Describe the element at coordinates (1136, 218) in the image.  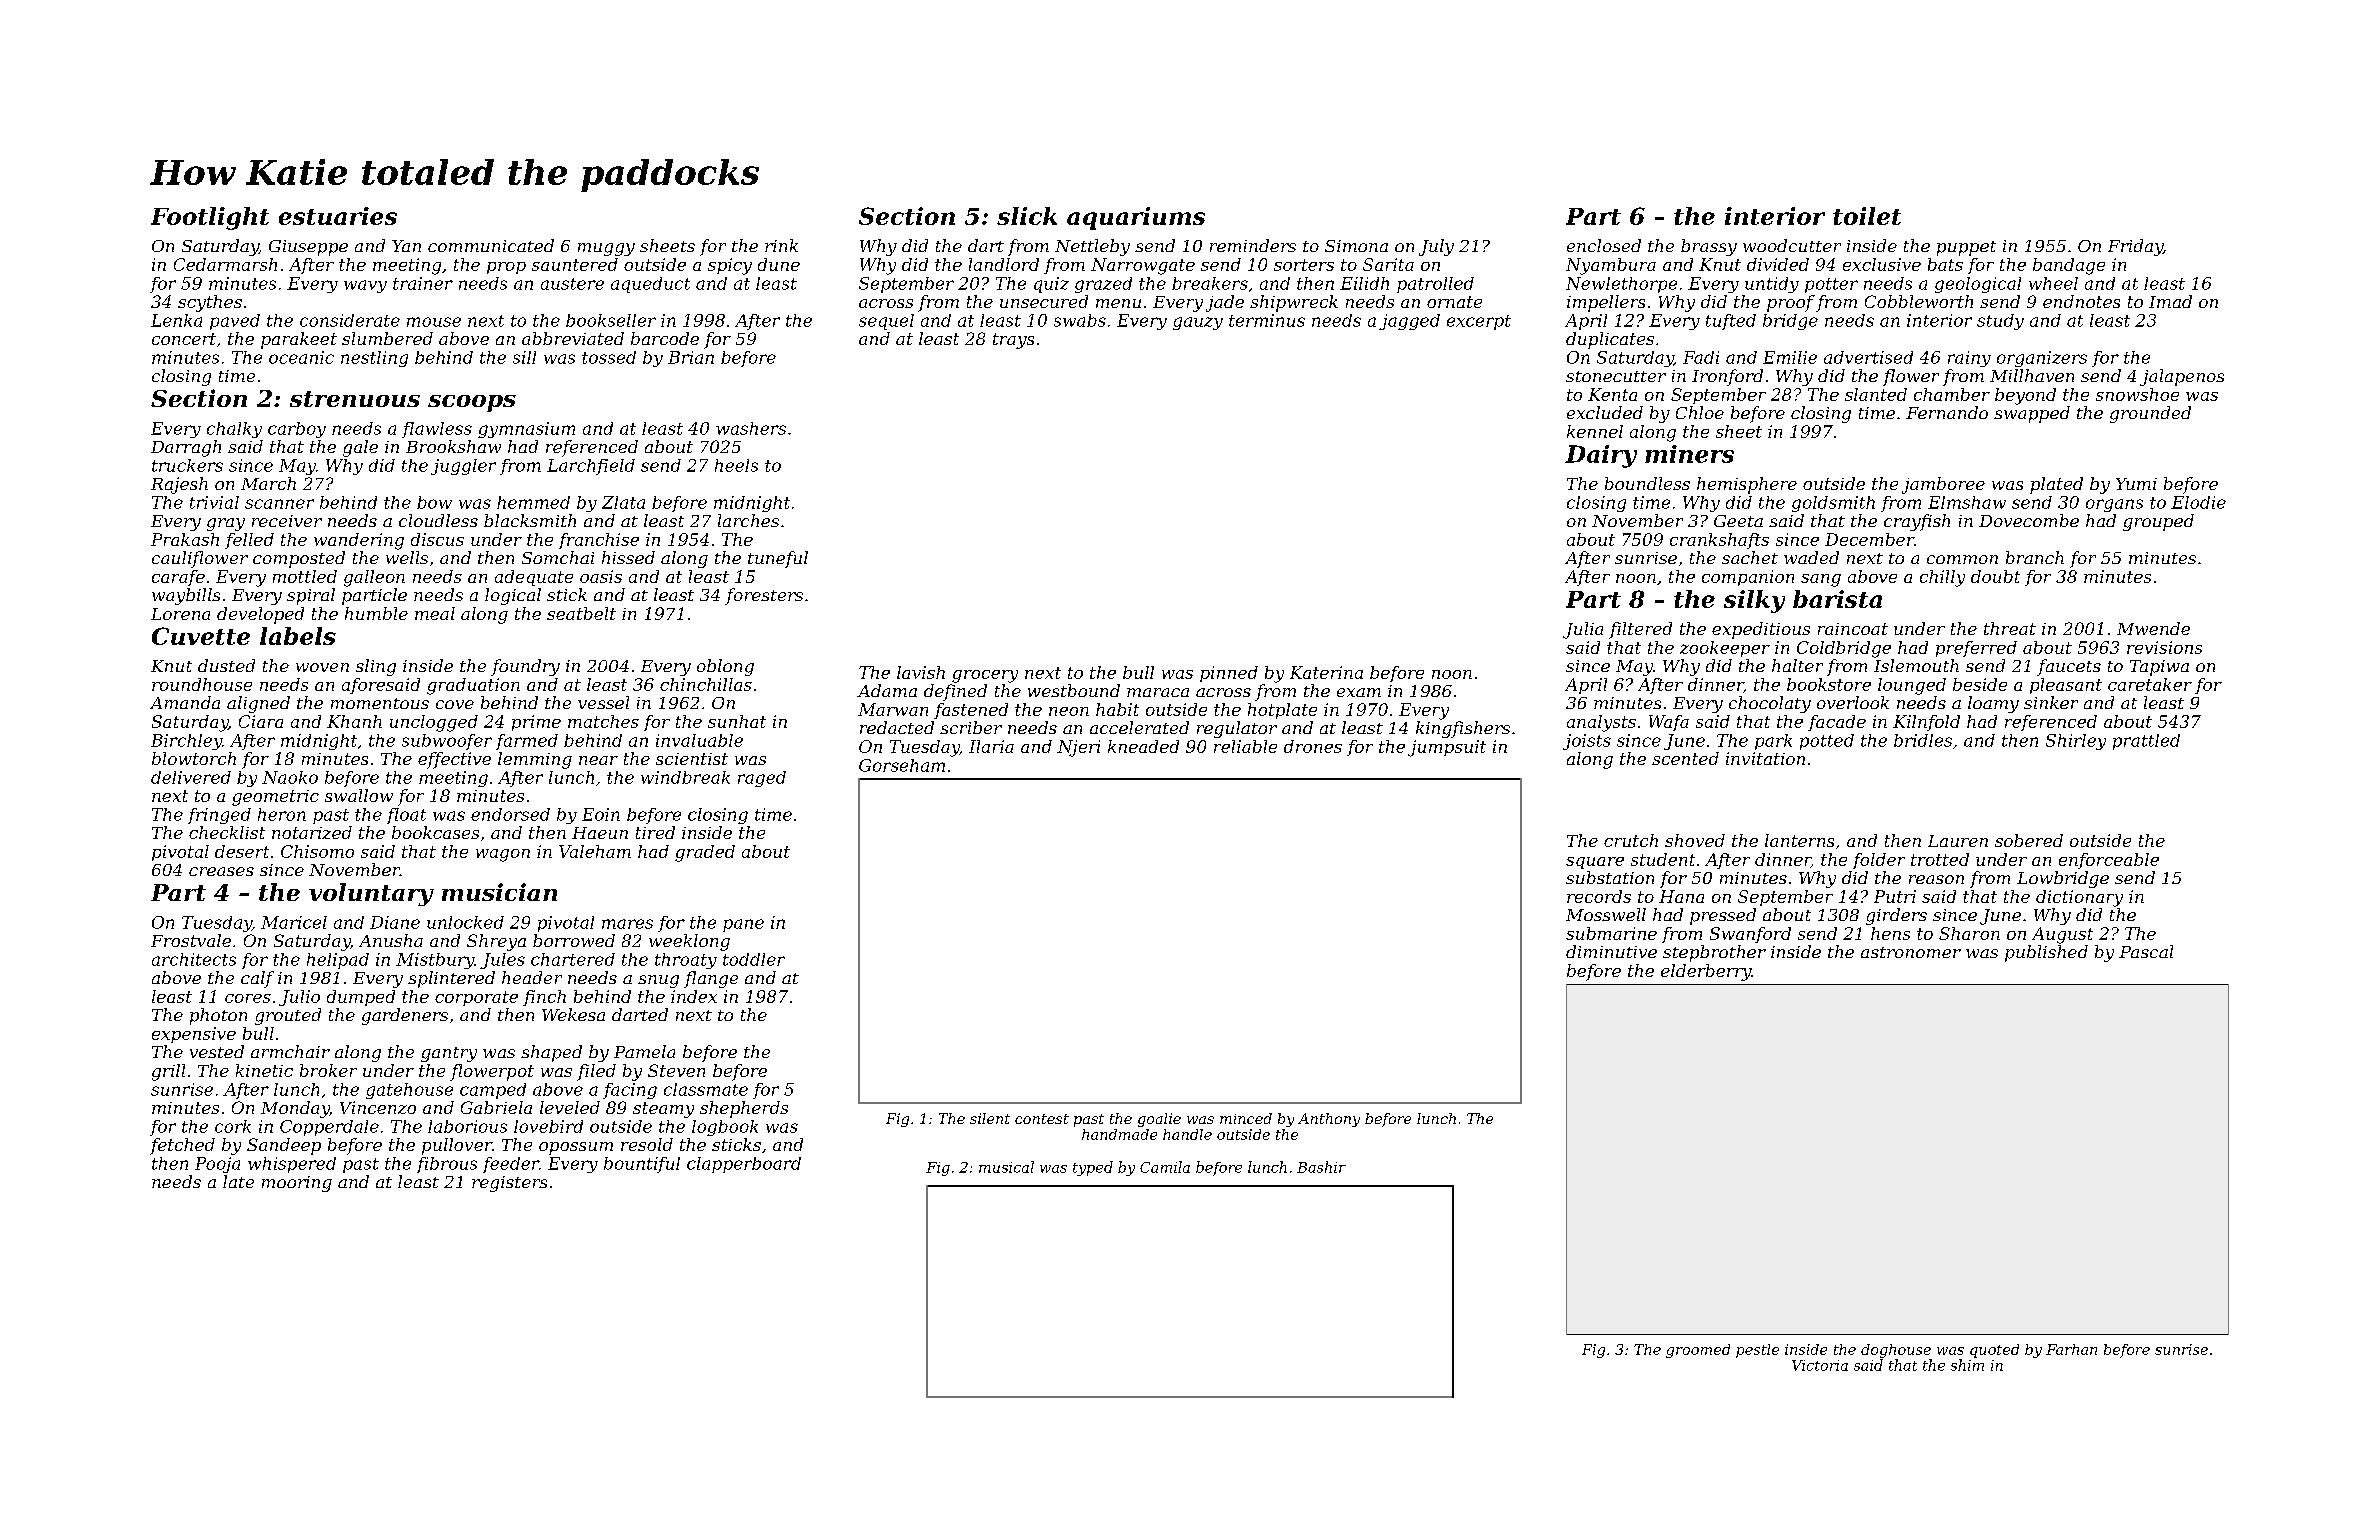
I see `aquariums` at that location.
